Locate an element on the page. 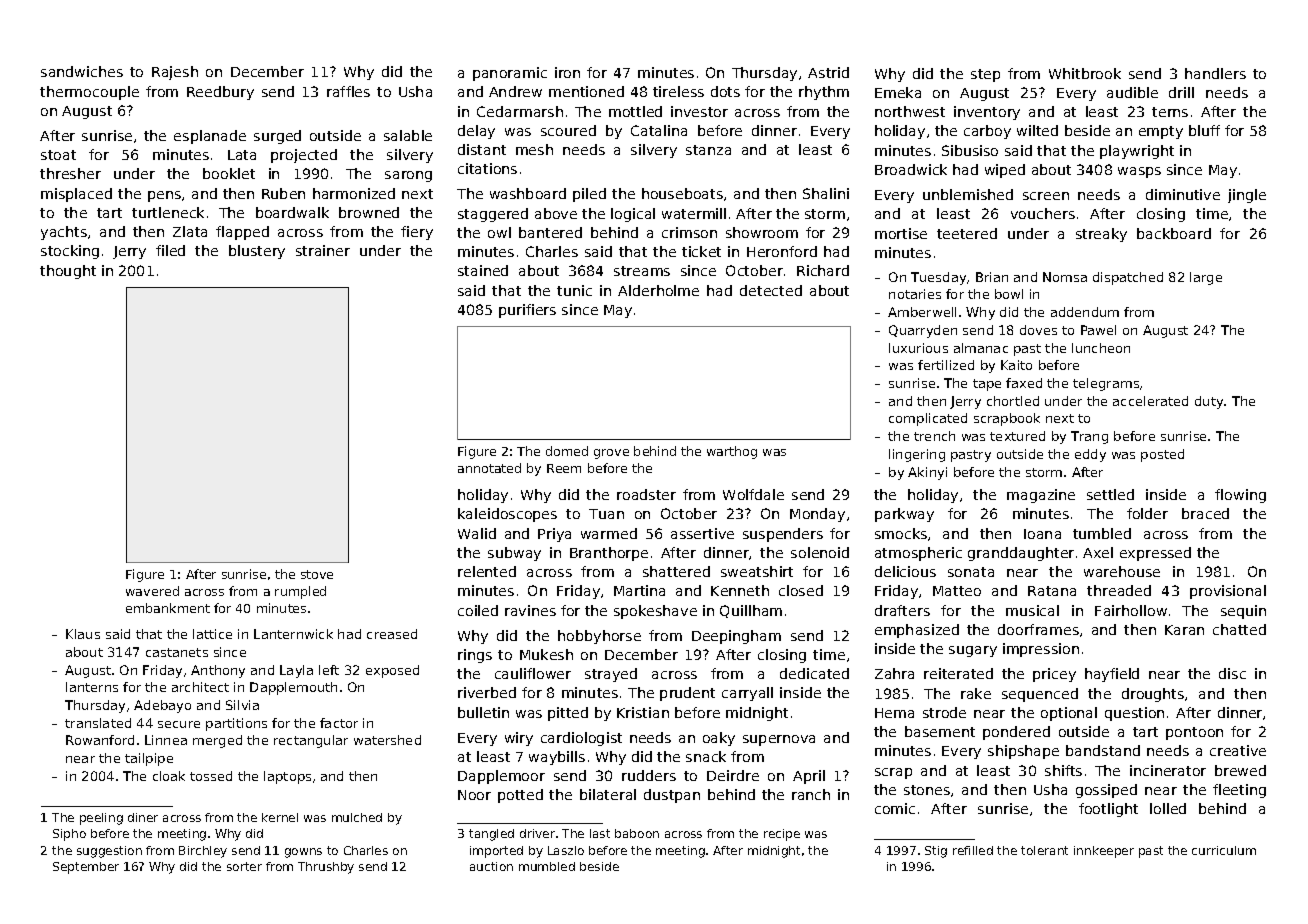  coiled is located at coordinates (478, 610).
